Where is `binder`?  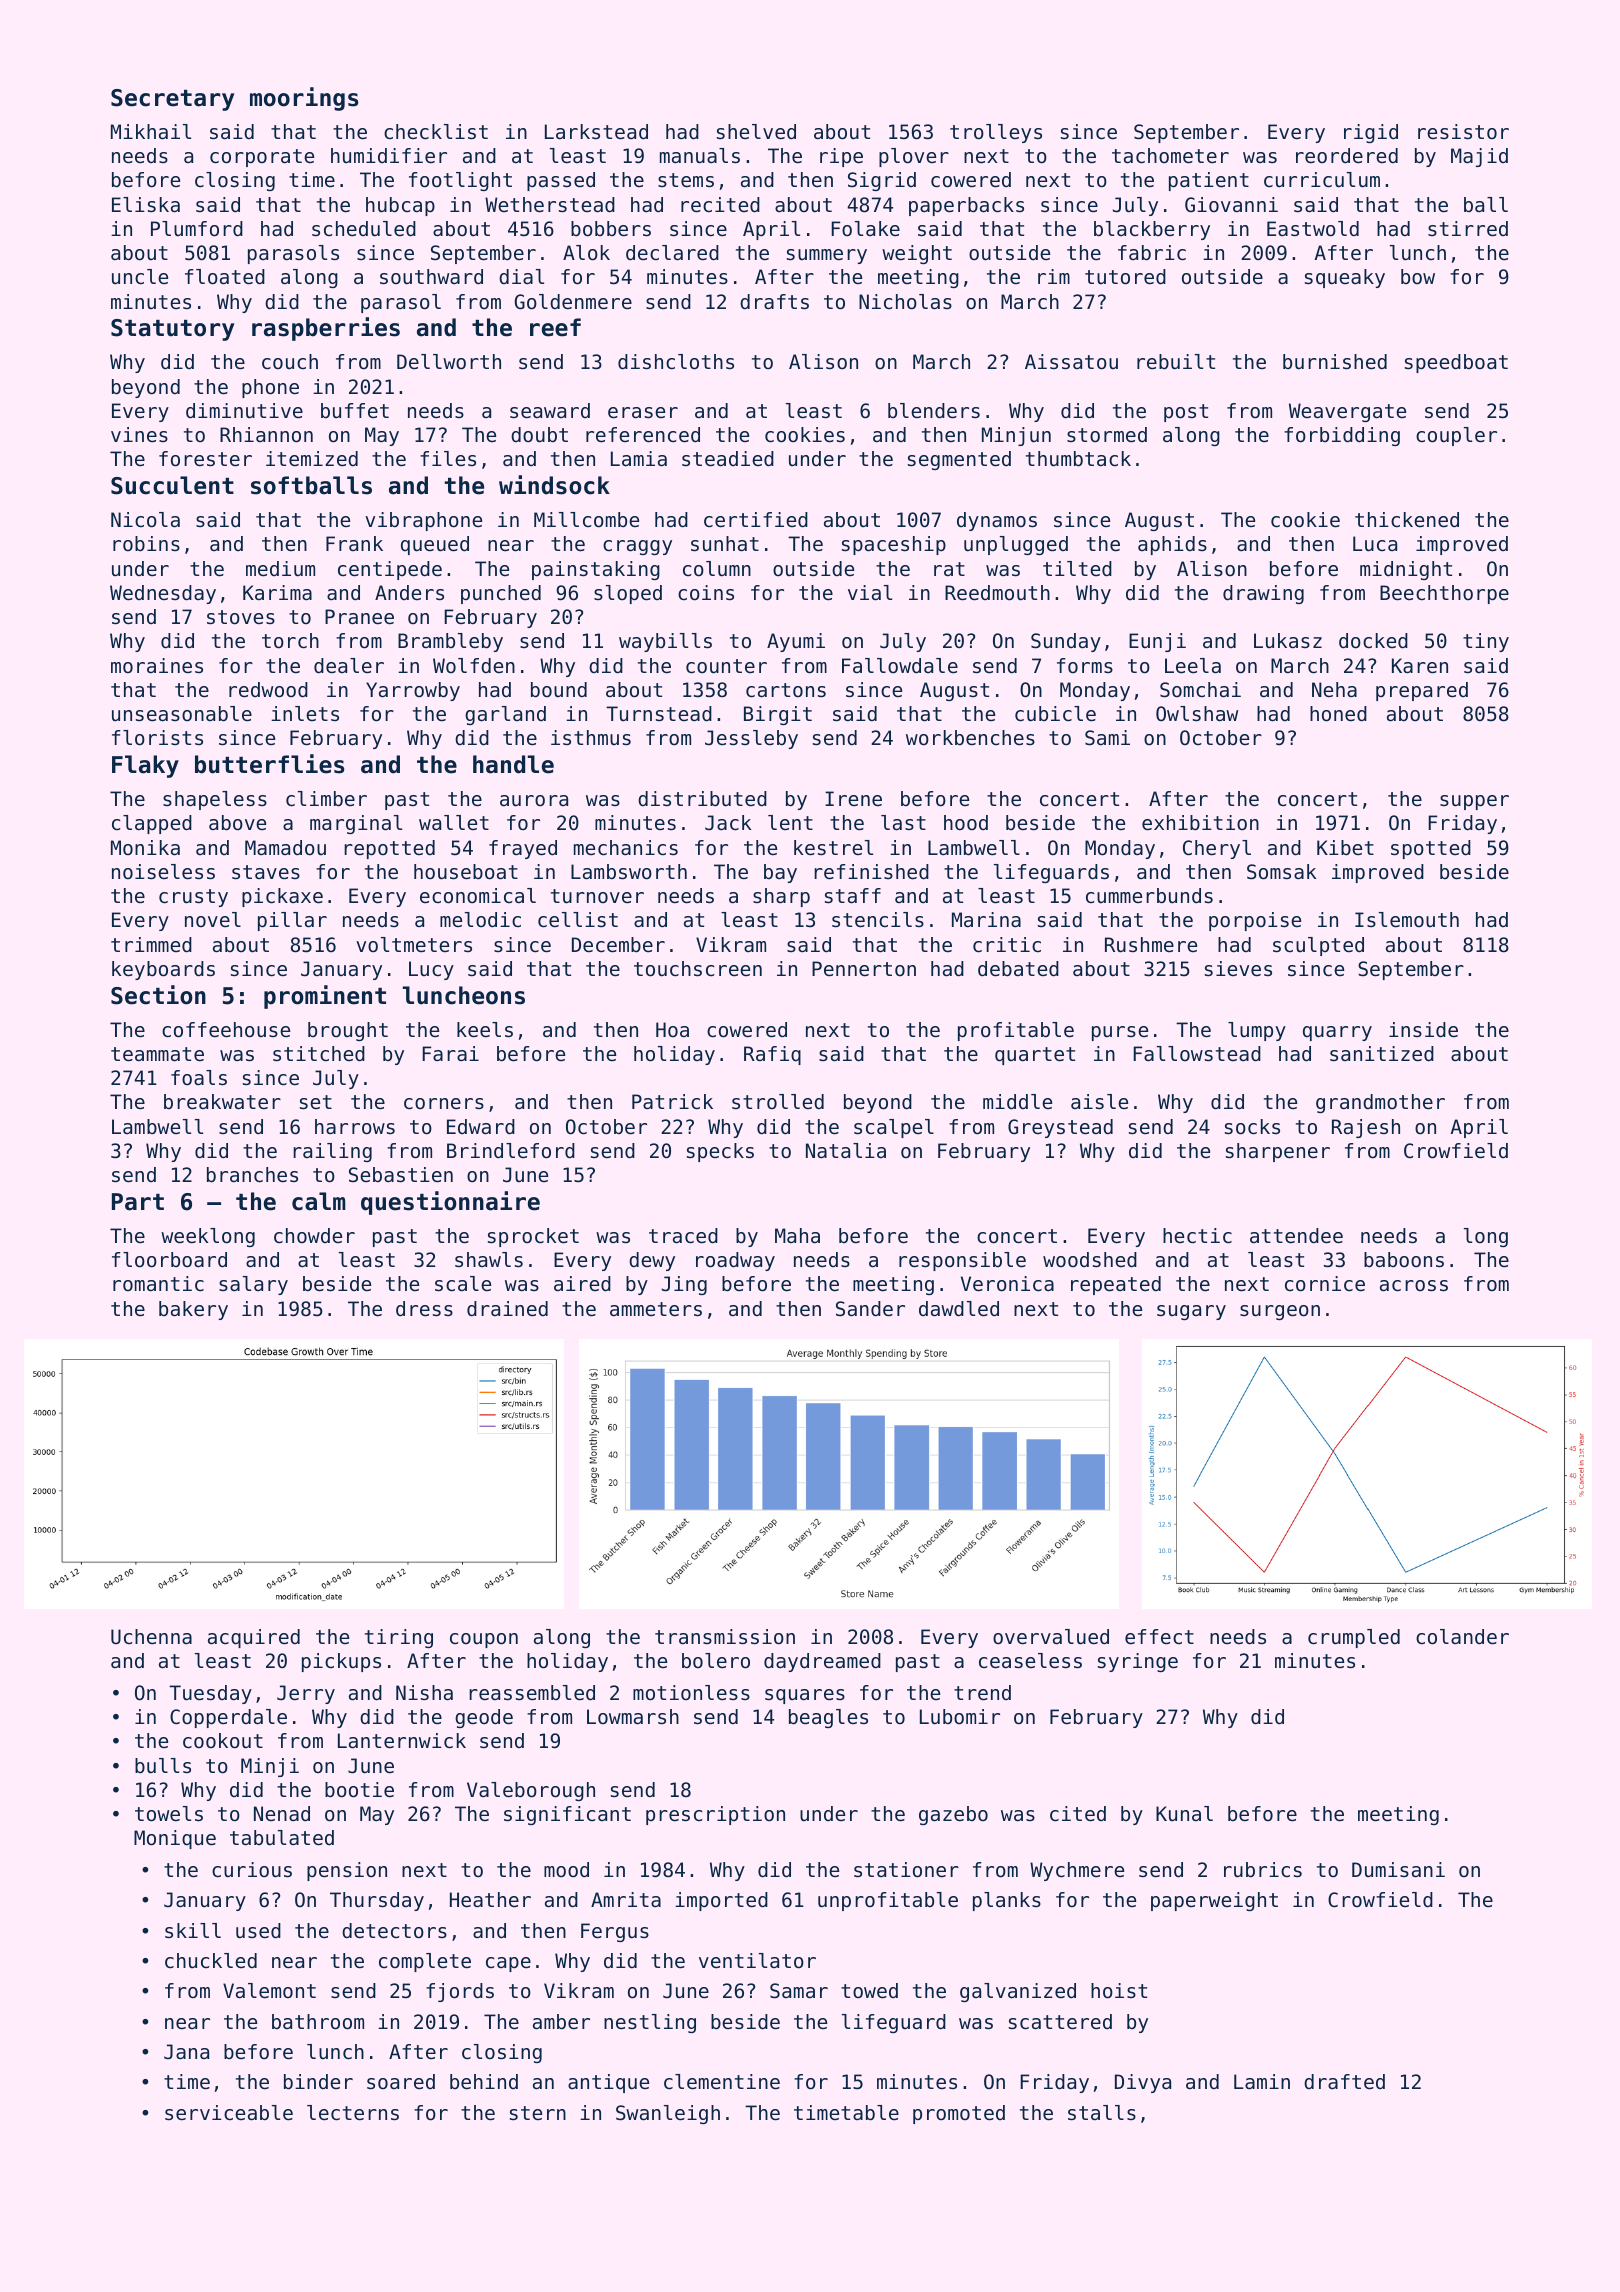 binder is located at coordinates (318, 2082).
